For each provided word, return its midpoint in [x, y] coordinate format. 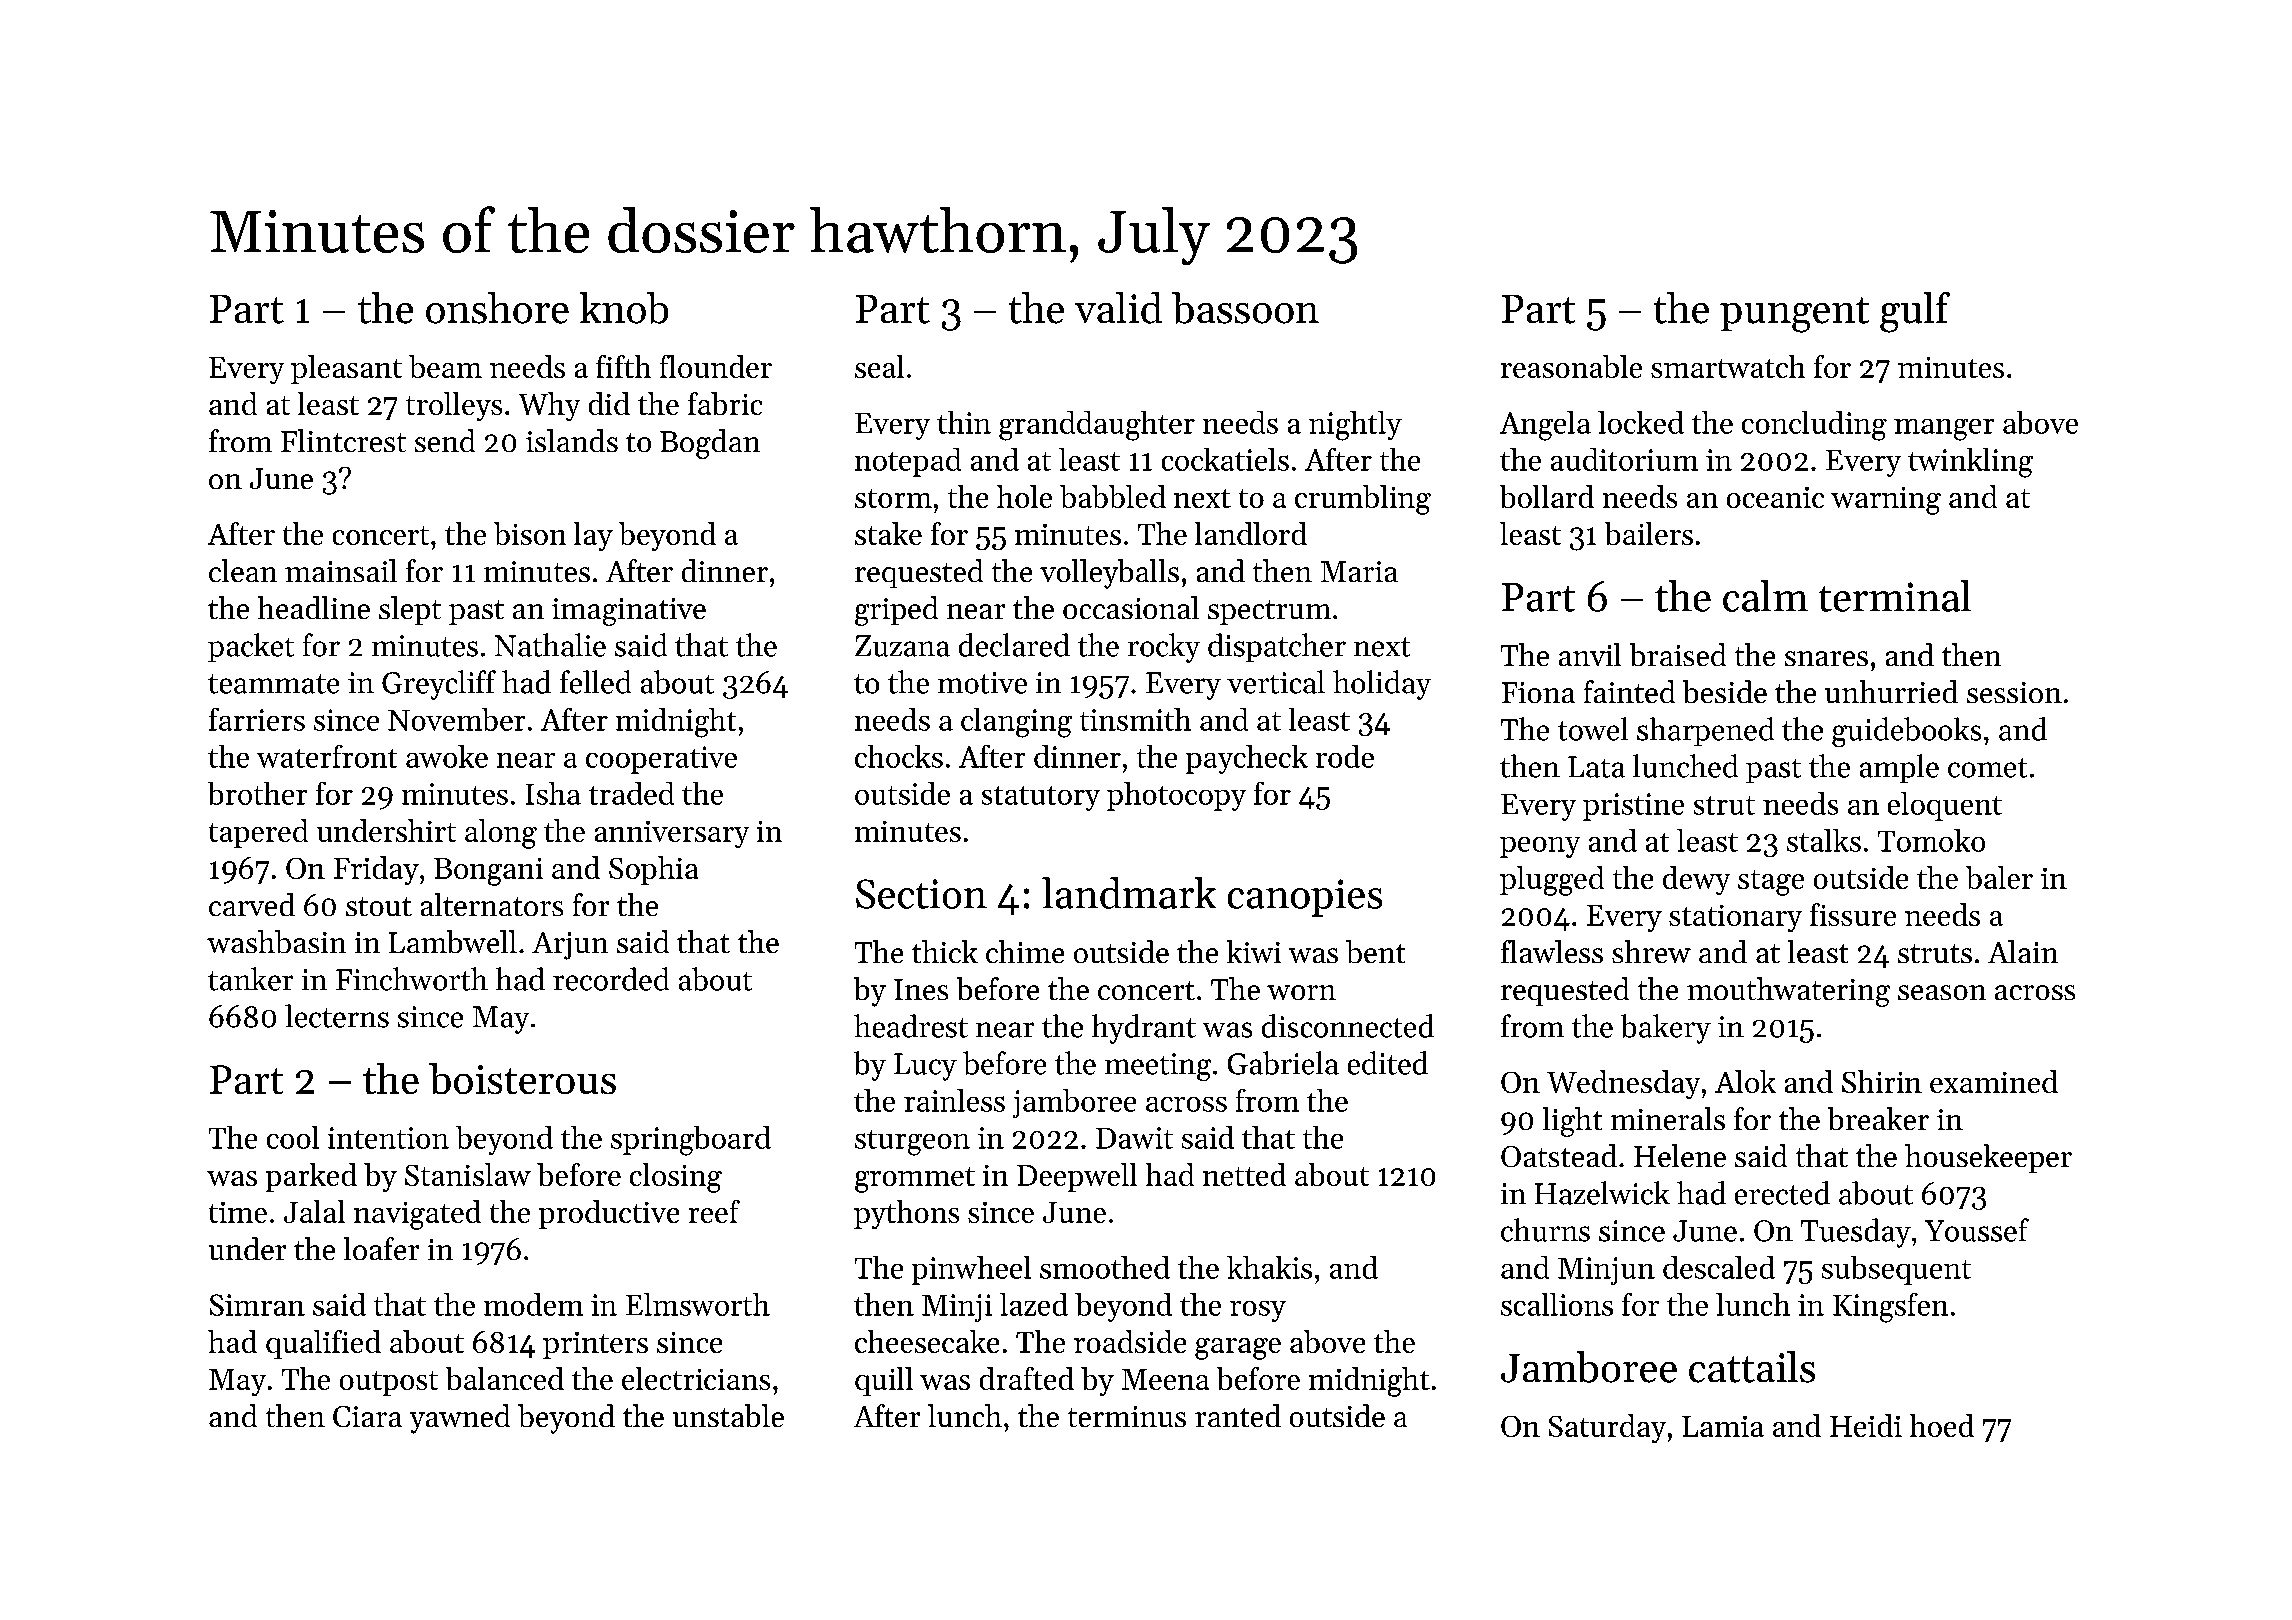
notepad [908, 462]
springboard [691, 1141]
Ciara [367, 1416]
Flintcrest [343, 440]
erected [1782, 1193]
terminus [1127, 1416]
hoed [1942, 1425]
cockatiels [1225, 459]
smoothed [1105, 1267]
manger [1944, 430]
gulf [1915, 312]
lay [593, 536]
